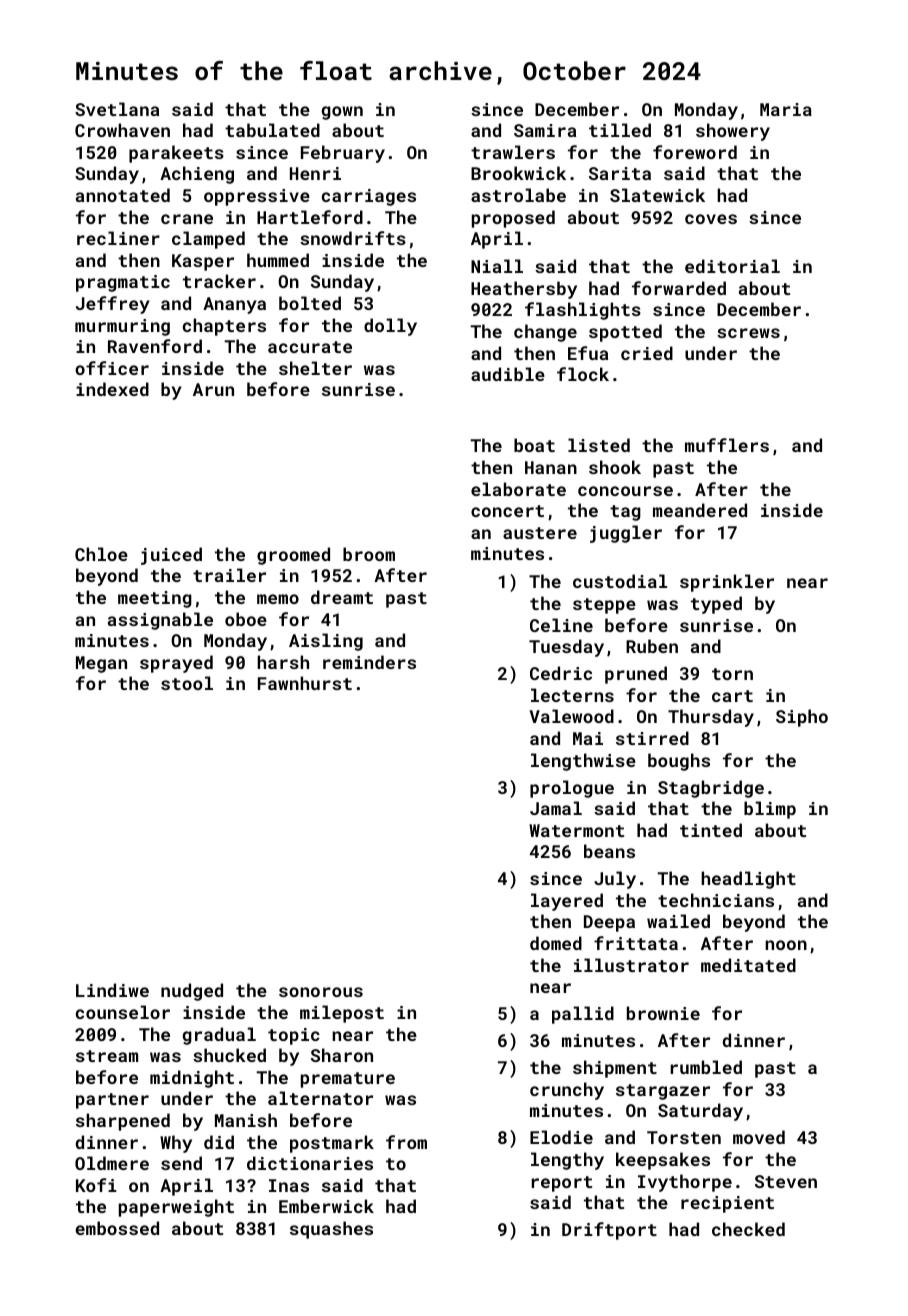 The height and width of the screenshot is (1316, 908). Describe the element at coordinates (342, 113) in the screenshot. I see `gown` at that location.
